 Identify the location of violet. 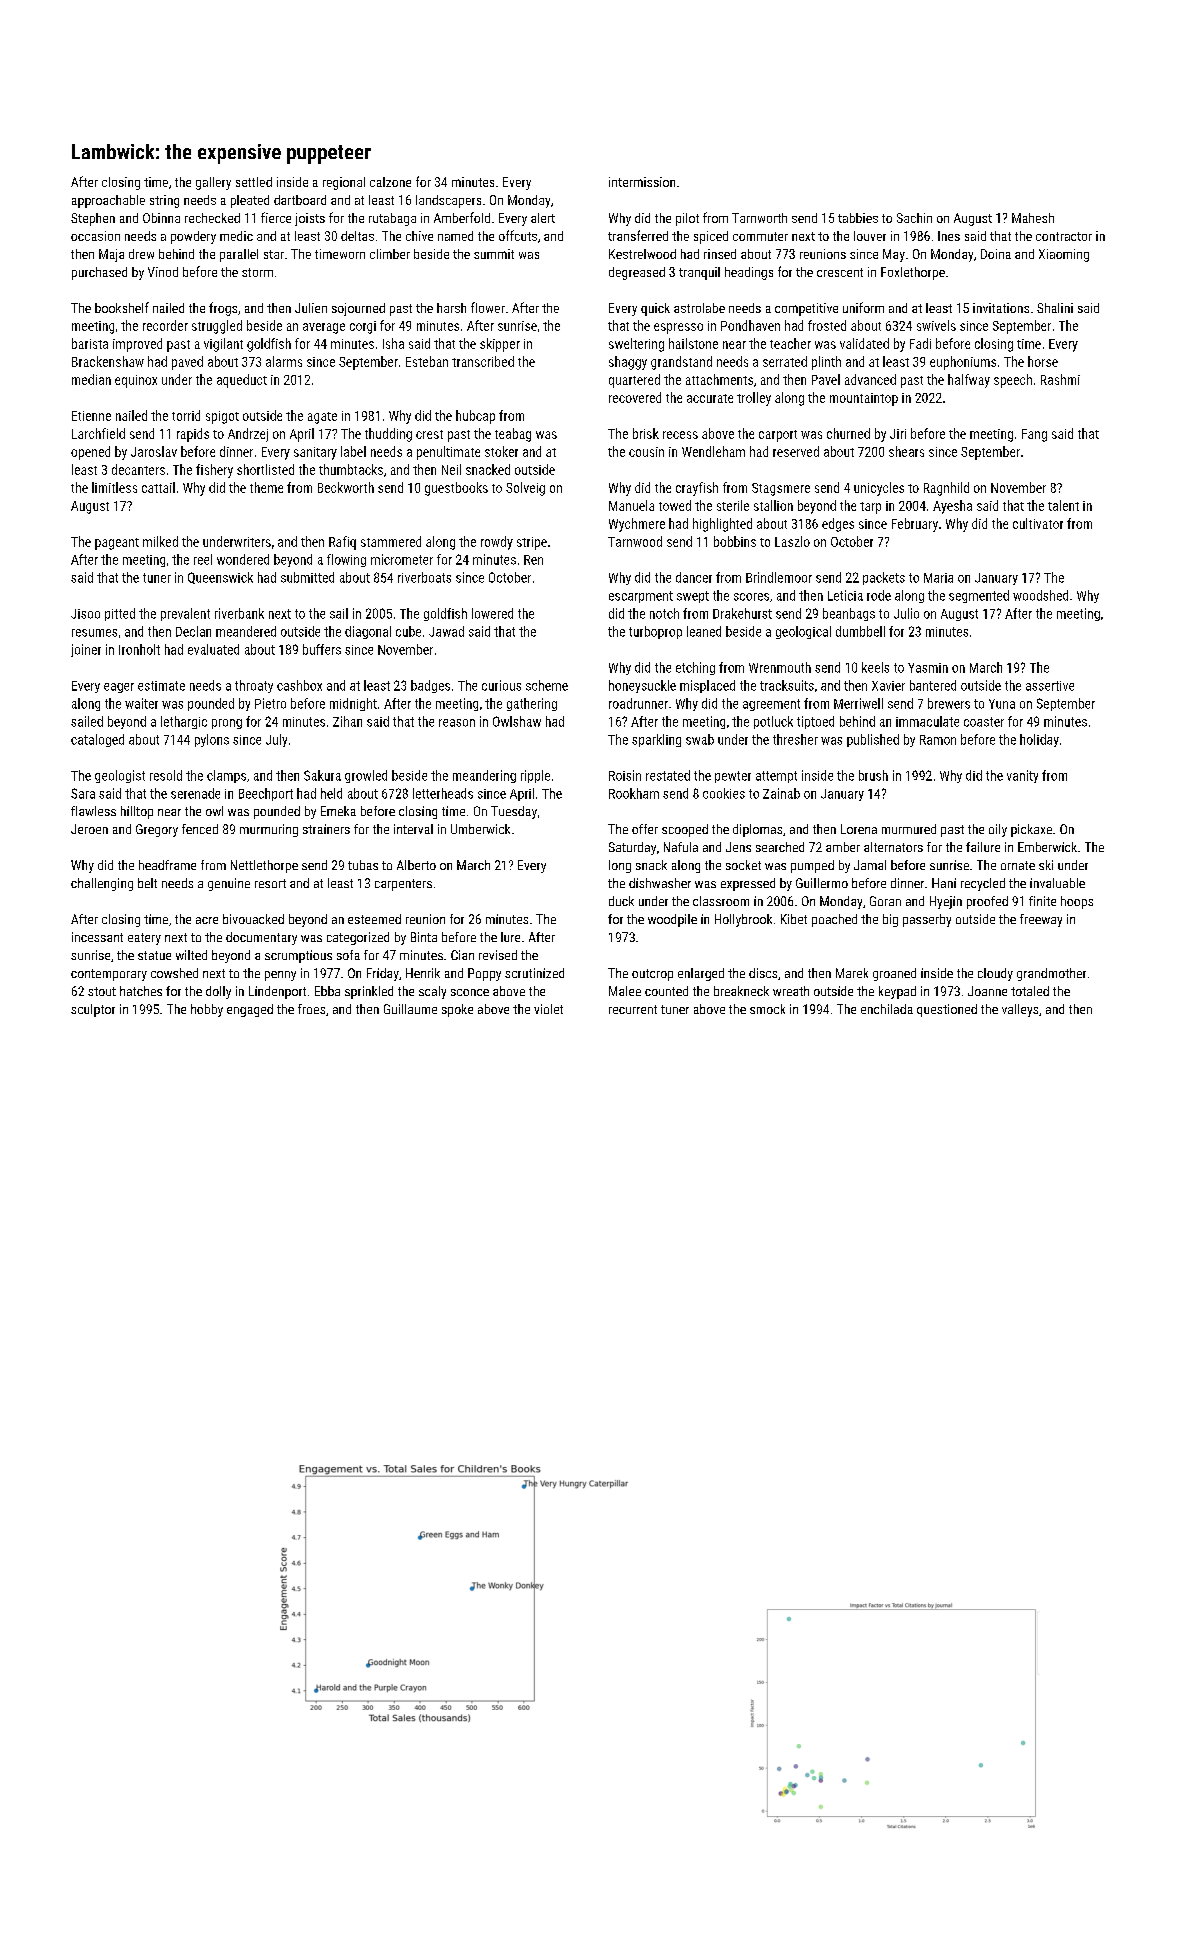
(548, 1009).
